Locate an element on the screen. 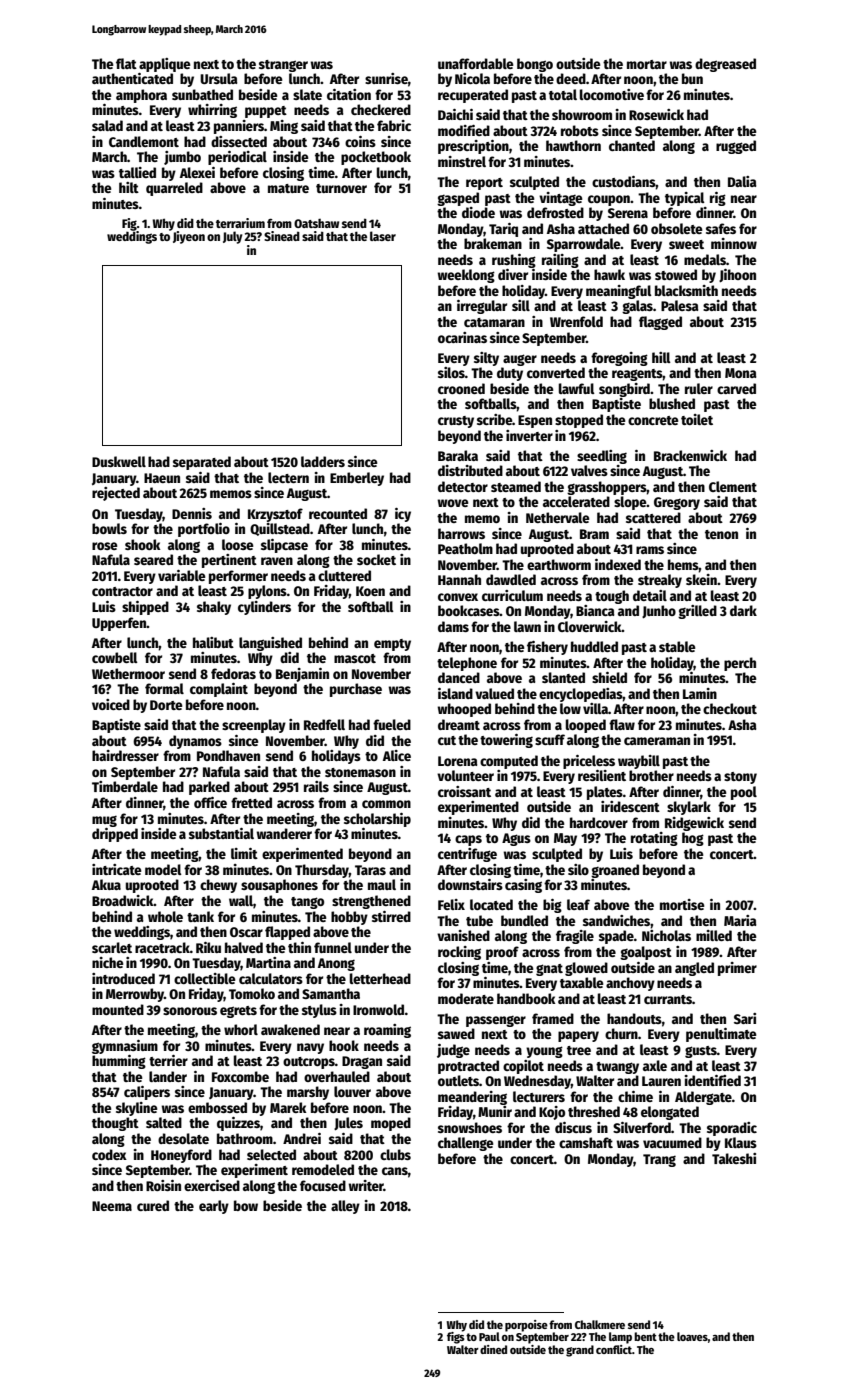 This screenshot has width=849, height=1400. degreased is located at coordinates (725, 65).
